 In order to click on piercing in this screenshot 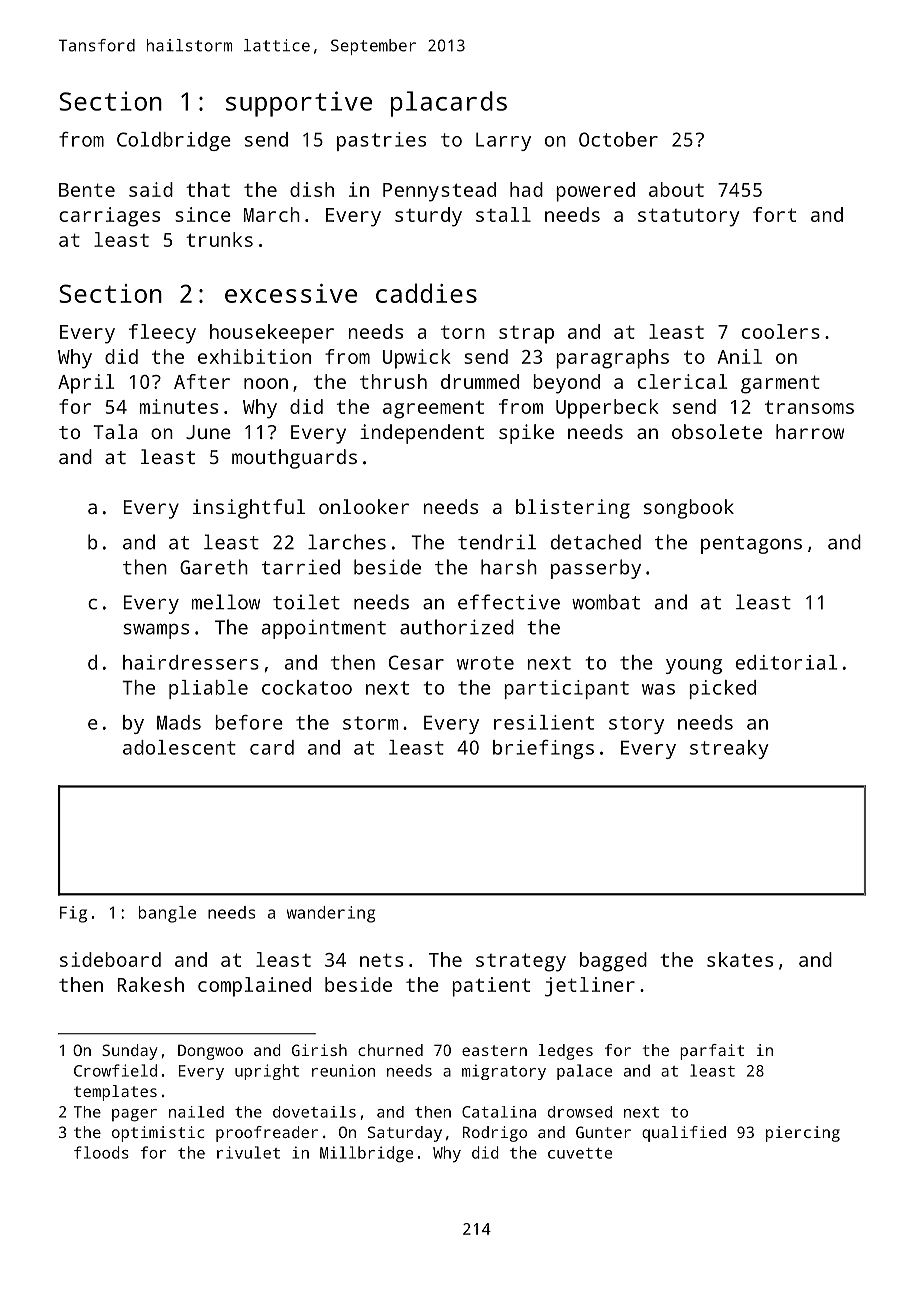, I will do `click(803, 1134)`.
